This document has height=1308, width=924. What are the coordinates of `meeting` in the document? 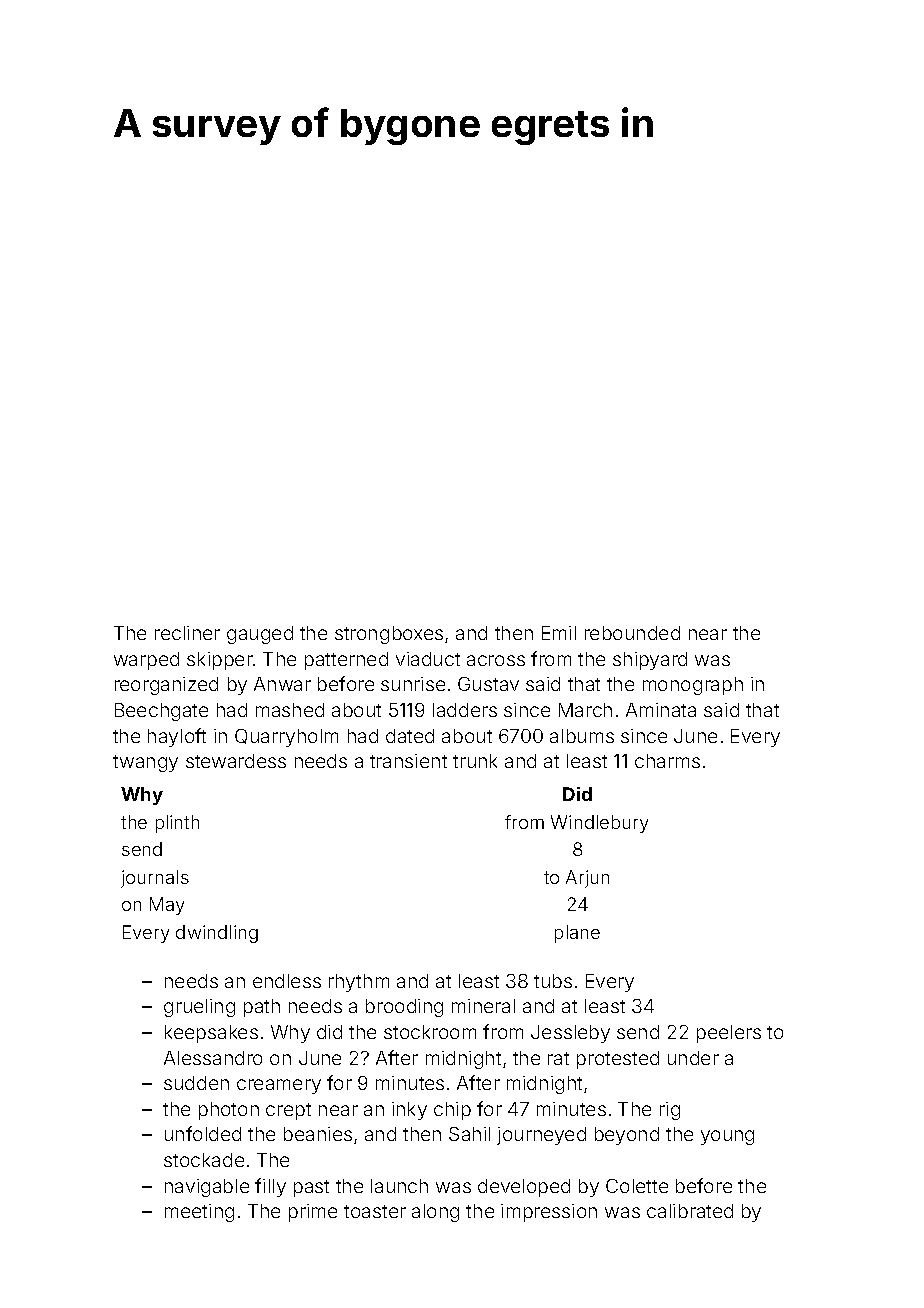 It's located at (199, 1213).
